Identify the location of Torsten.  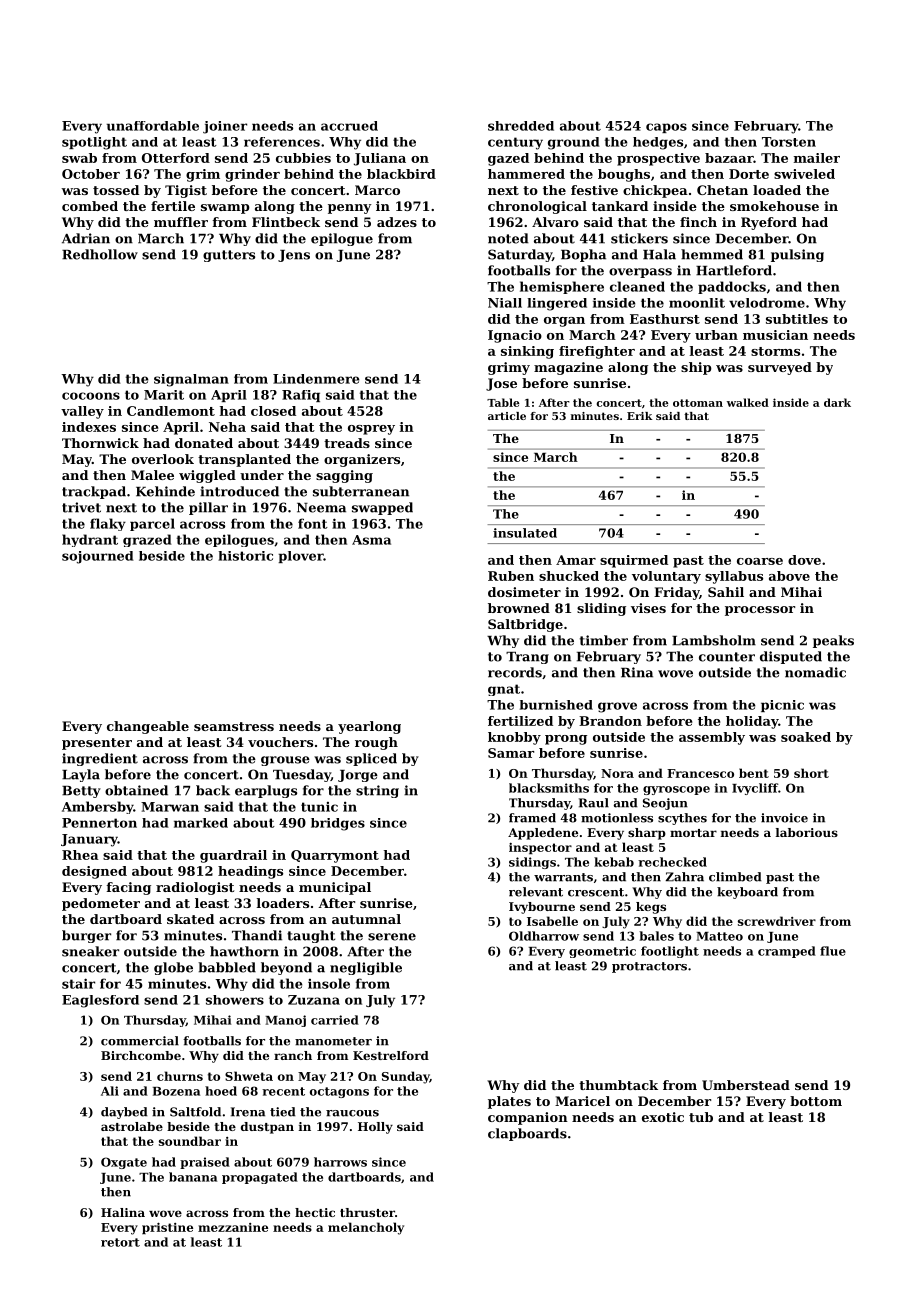
(789, 142).
